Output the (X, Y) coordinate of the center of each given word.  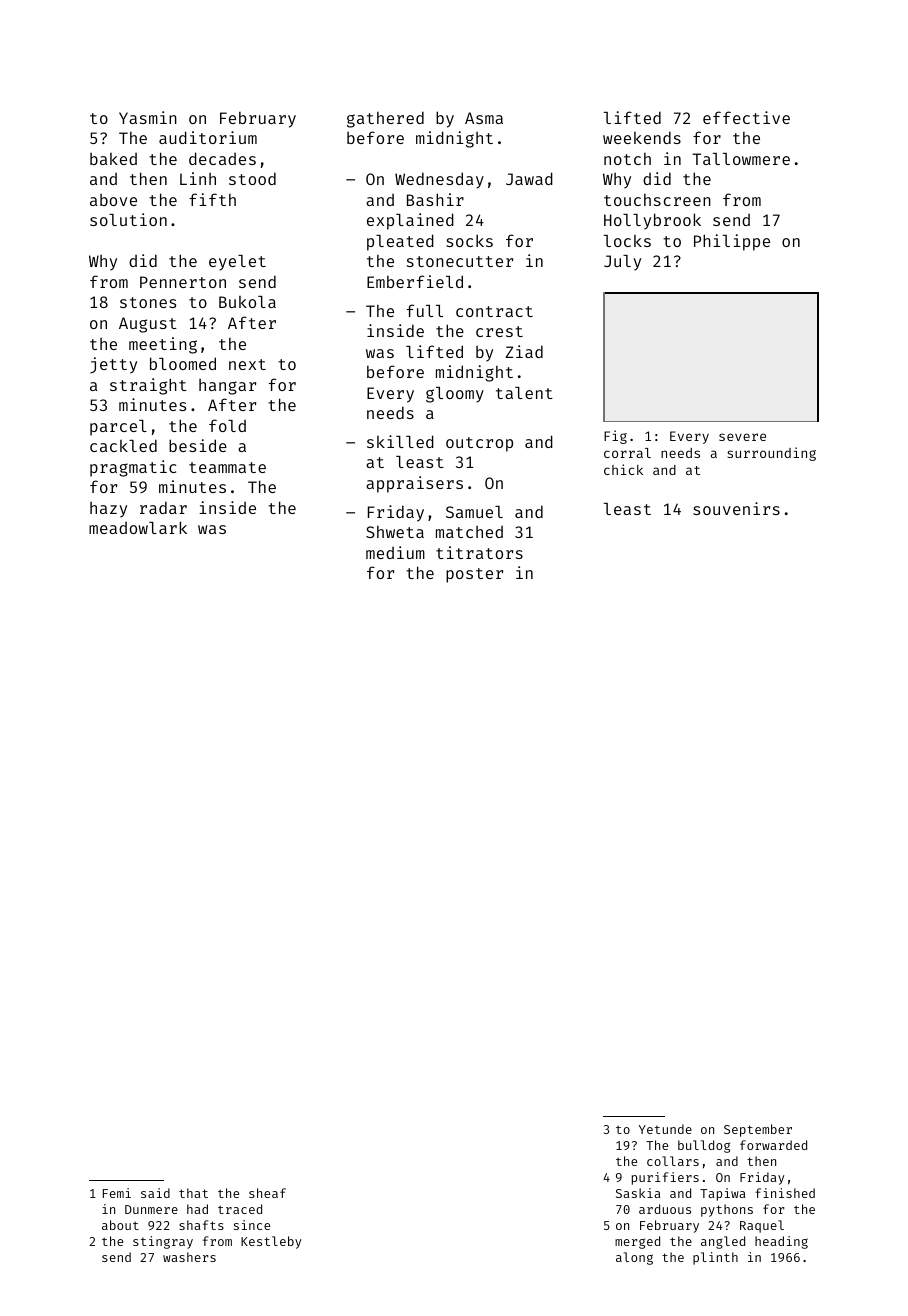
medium (395, 552)
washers (189, 1257)
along (634, 1258)
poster (474, 575)
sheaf (267, 1193)
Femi (117, 1193)
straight (148, 386)
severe (742, 437)
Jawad (529, 178)
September (758, 1130)
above (113, 199)
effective (746, 117)
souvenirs (736, 508)
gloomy (455, 395)
